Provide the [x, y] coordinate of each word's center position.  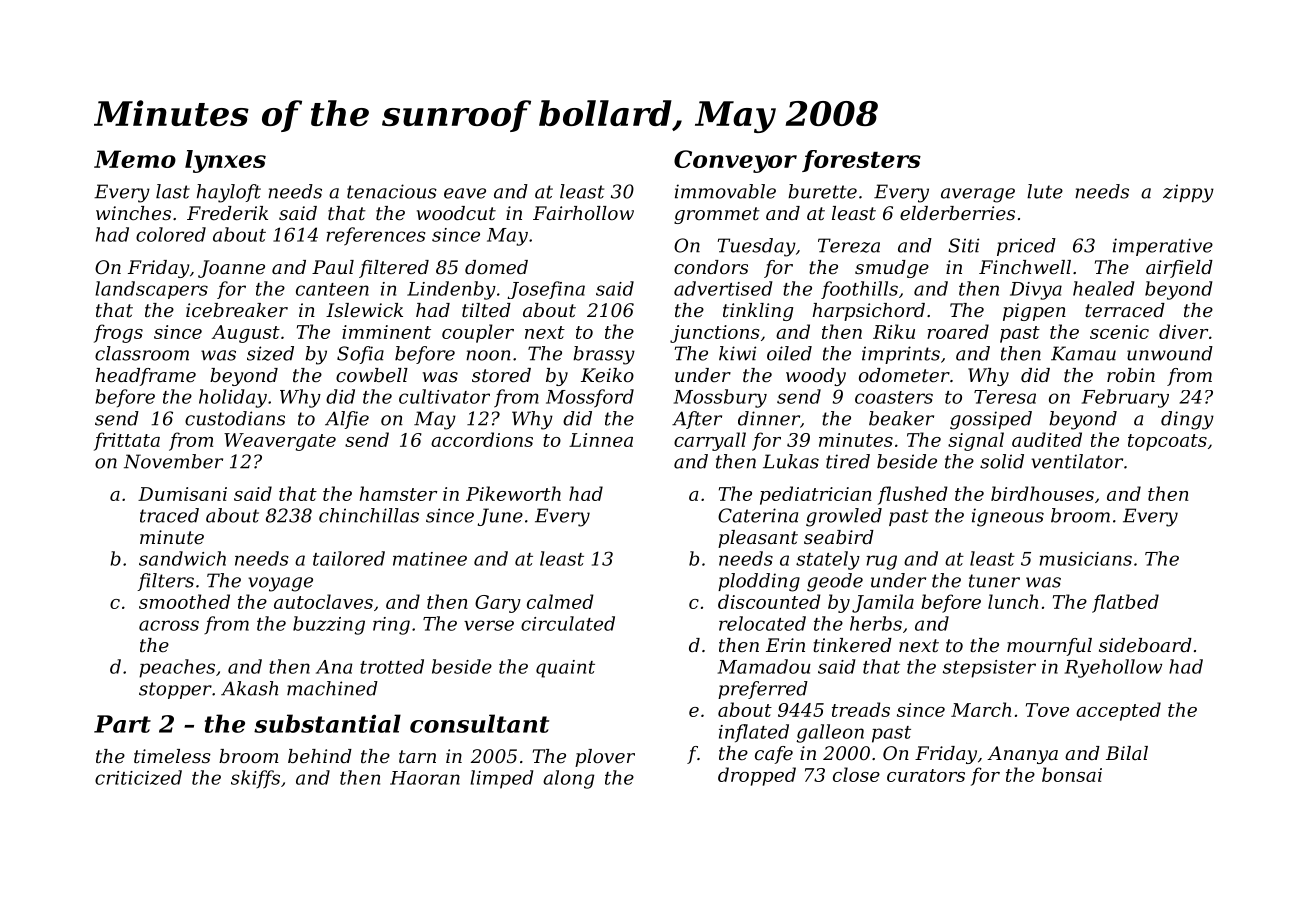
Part [122, 724]
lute [1045, 191]
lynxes [225, 161]
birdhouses [1042, 493]
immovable [725, 191]
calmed [560, 601]
